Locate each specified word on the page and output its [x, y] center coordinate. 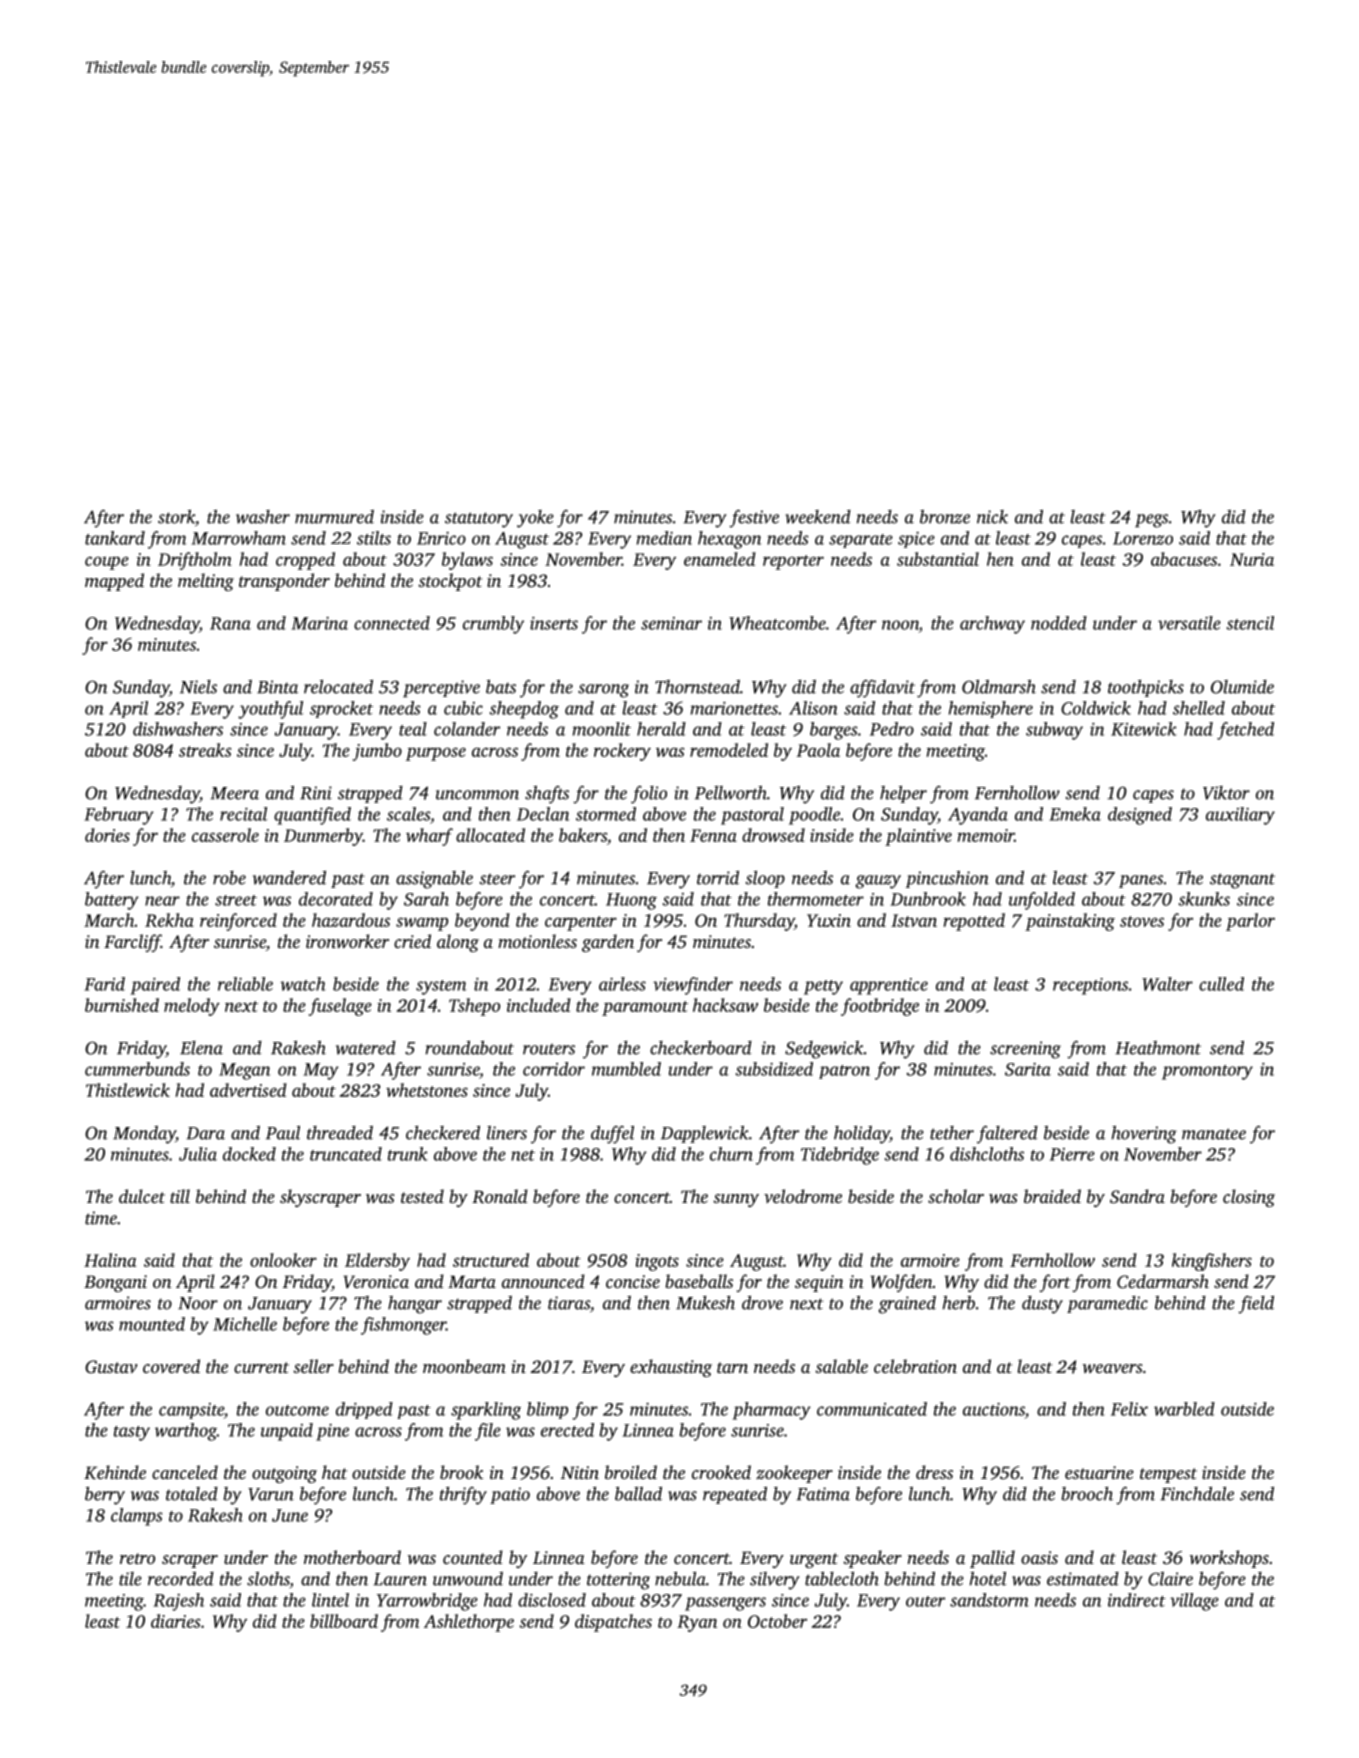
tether [952, 1133]
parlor [1250, 922]
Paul [283, 1133]
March [109, 920]
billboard [344, 1621]
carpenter [581, 923]
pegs [1151, 521]
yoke [535, 519]
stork [176, 517]
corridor [554, 1069]
